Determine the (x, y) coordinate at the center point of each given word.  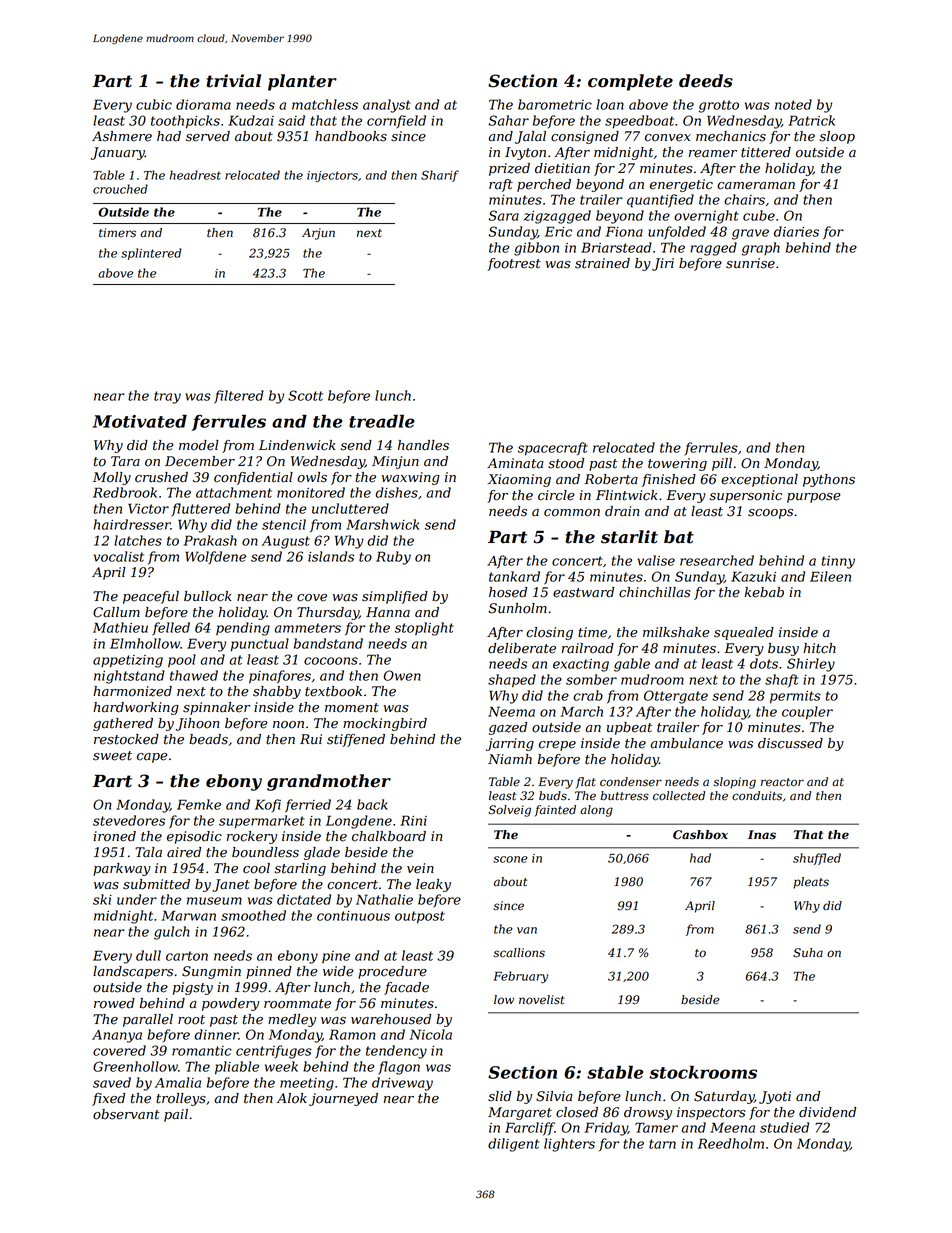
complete (630, 82)
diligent (513, 1145)
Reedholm (731, 1143)
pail (176, 1115)
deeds (706, 81)
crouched (120, 189)
